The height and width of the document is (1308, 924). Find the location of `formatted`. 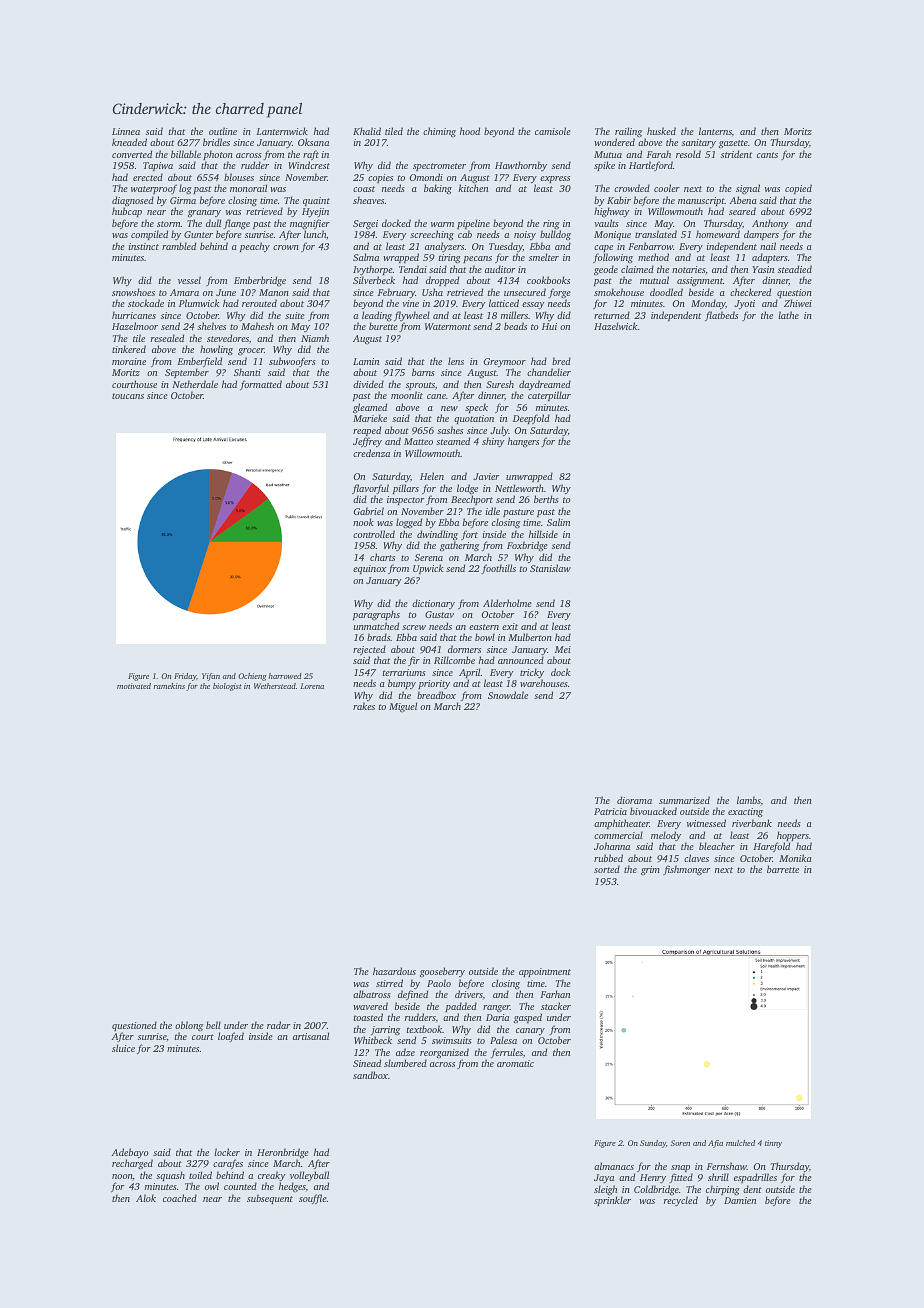

formatted is located at coordinates (261, 385).
